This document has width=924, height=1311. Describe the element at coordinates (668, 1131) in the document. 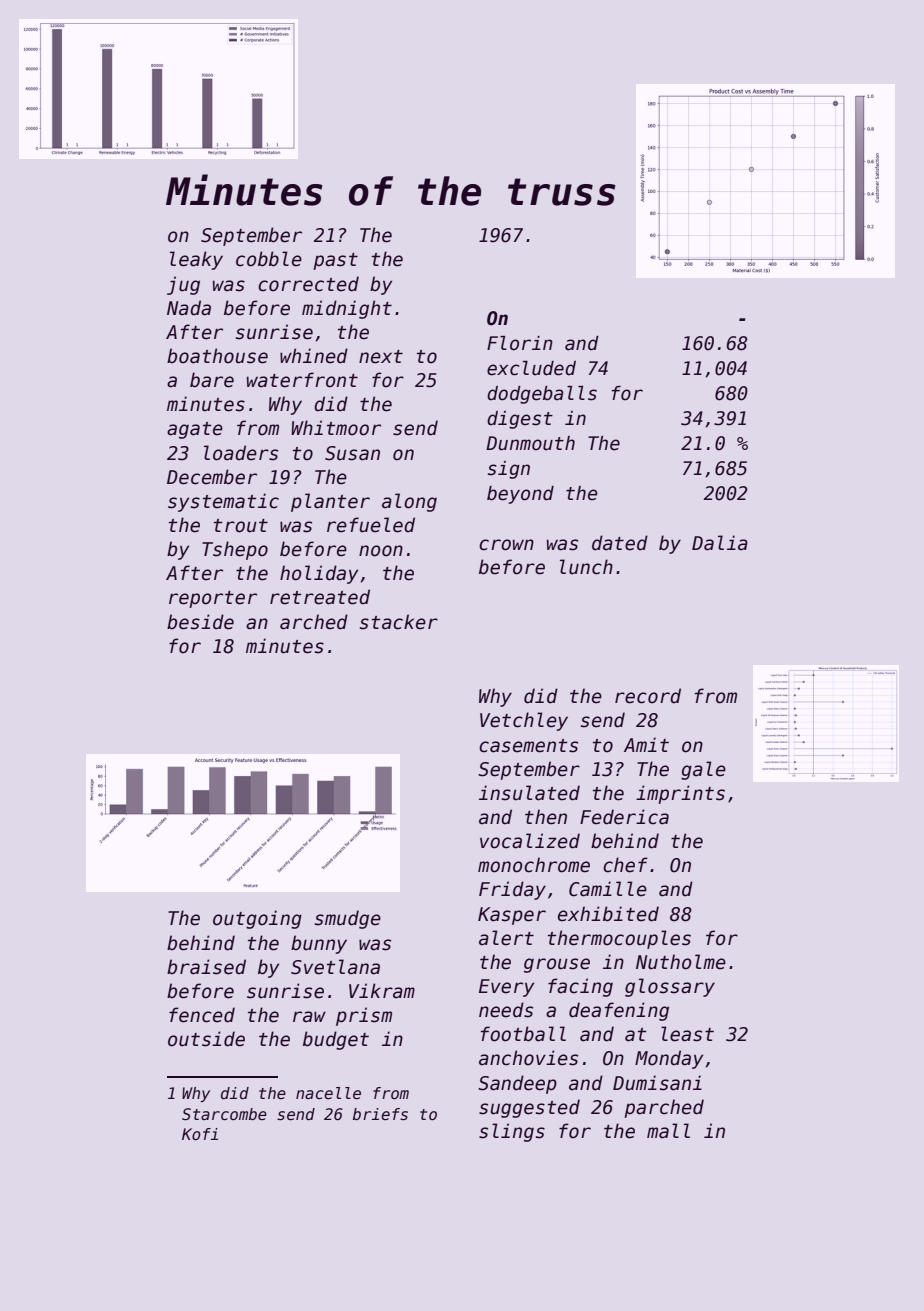

I see `mall` at that location.
